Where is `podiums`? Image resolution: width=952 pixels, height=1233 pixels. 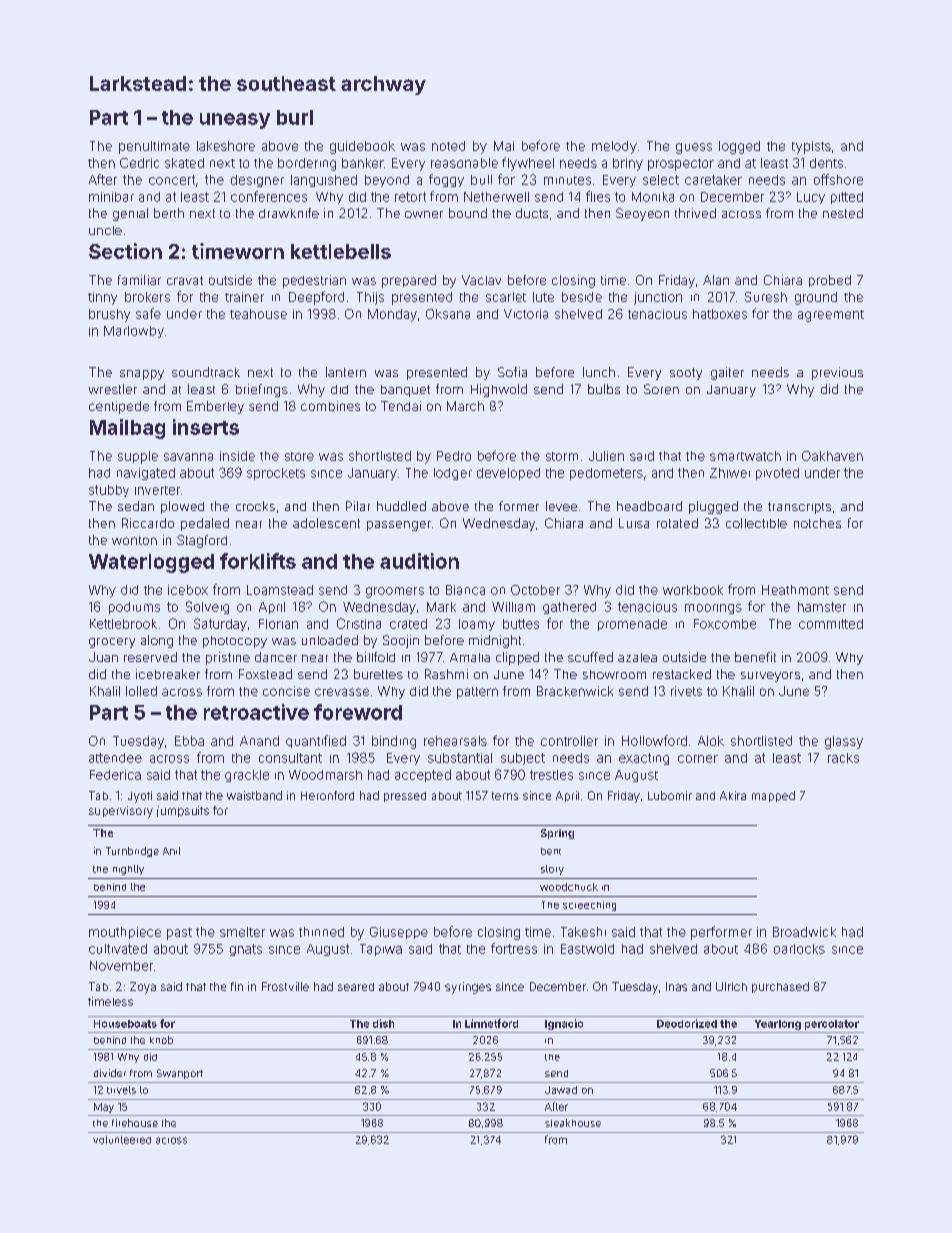 podiums is located at coordinates (134, 608).
